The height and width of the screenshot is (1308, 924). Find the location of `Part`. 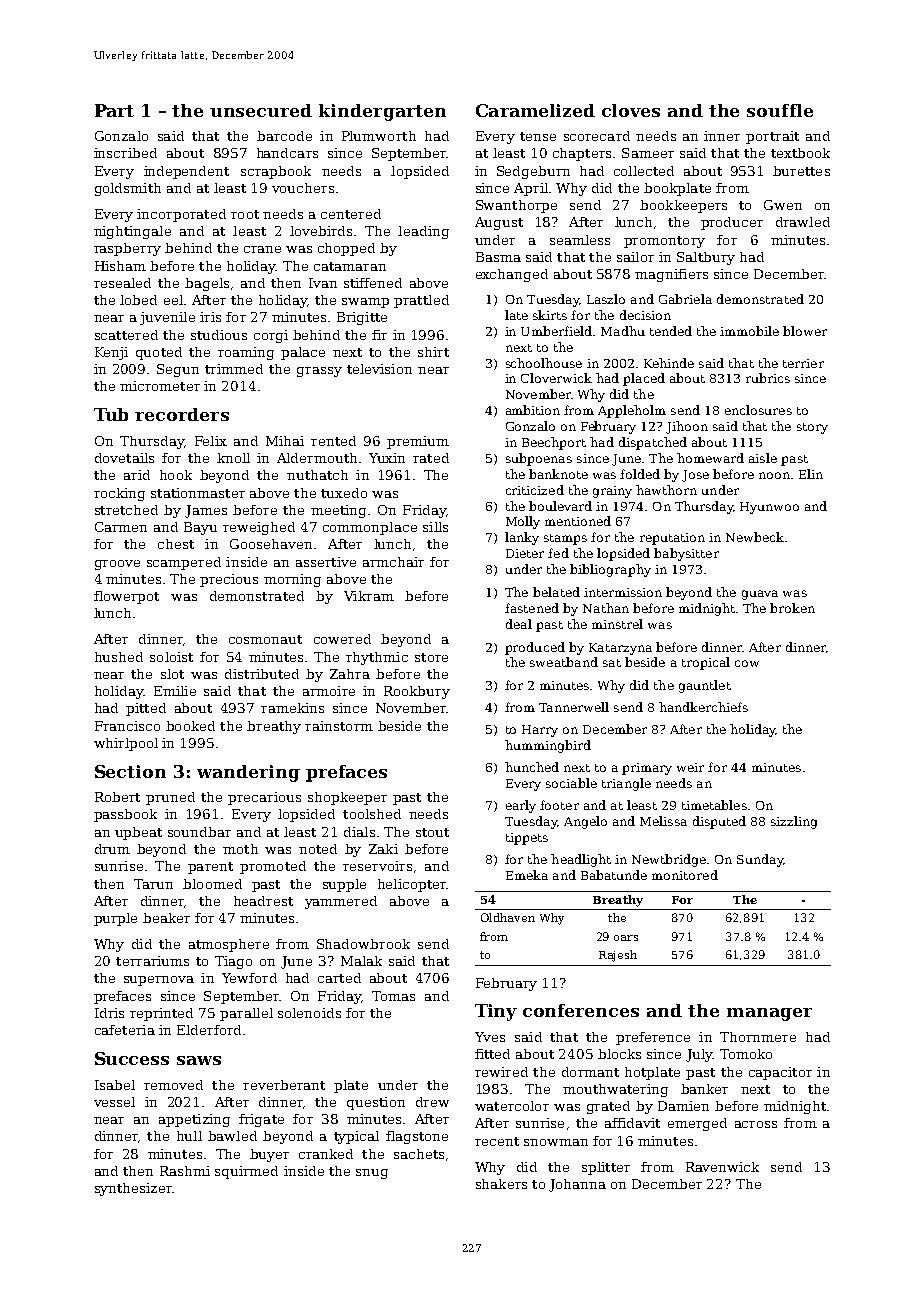

Part is located at coordinates (114, 110).
